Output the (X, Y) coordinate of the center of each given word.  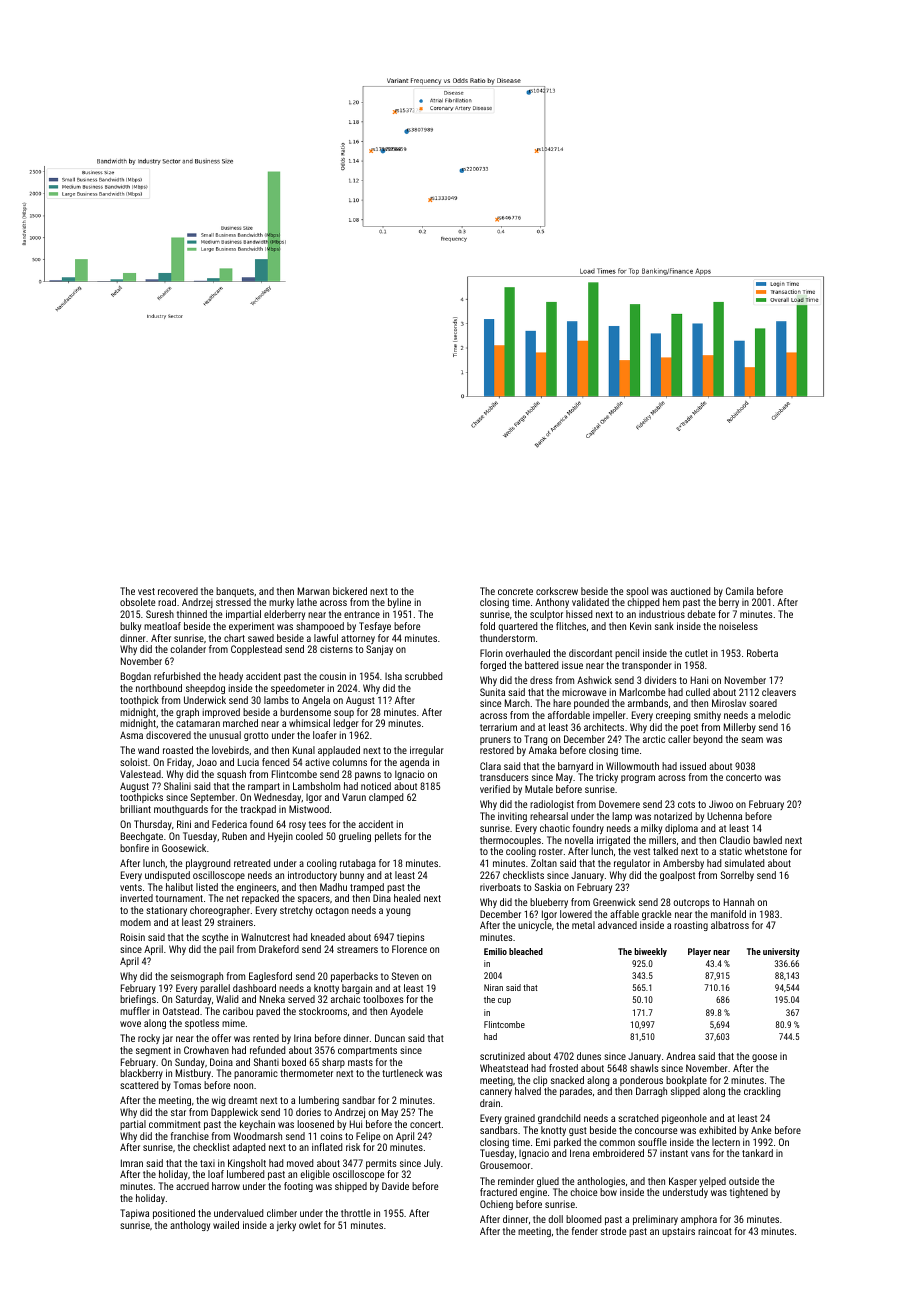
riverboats (500, 887)
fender (585, 1231)
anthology (190, 1226)
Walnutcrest (265, 937)
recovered (178, 591)
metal (583, 925)
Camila (740, 591)
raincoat (715, 1231)
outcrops (691, 903)
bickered (350, 591)
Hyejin (280, 837)
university (781, 952)
